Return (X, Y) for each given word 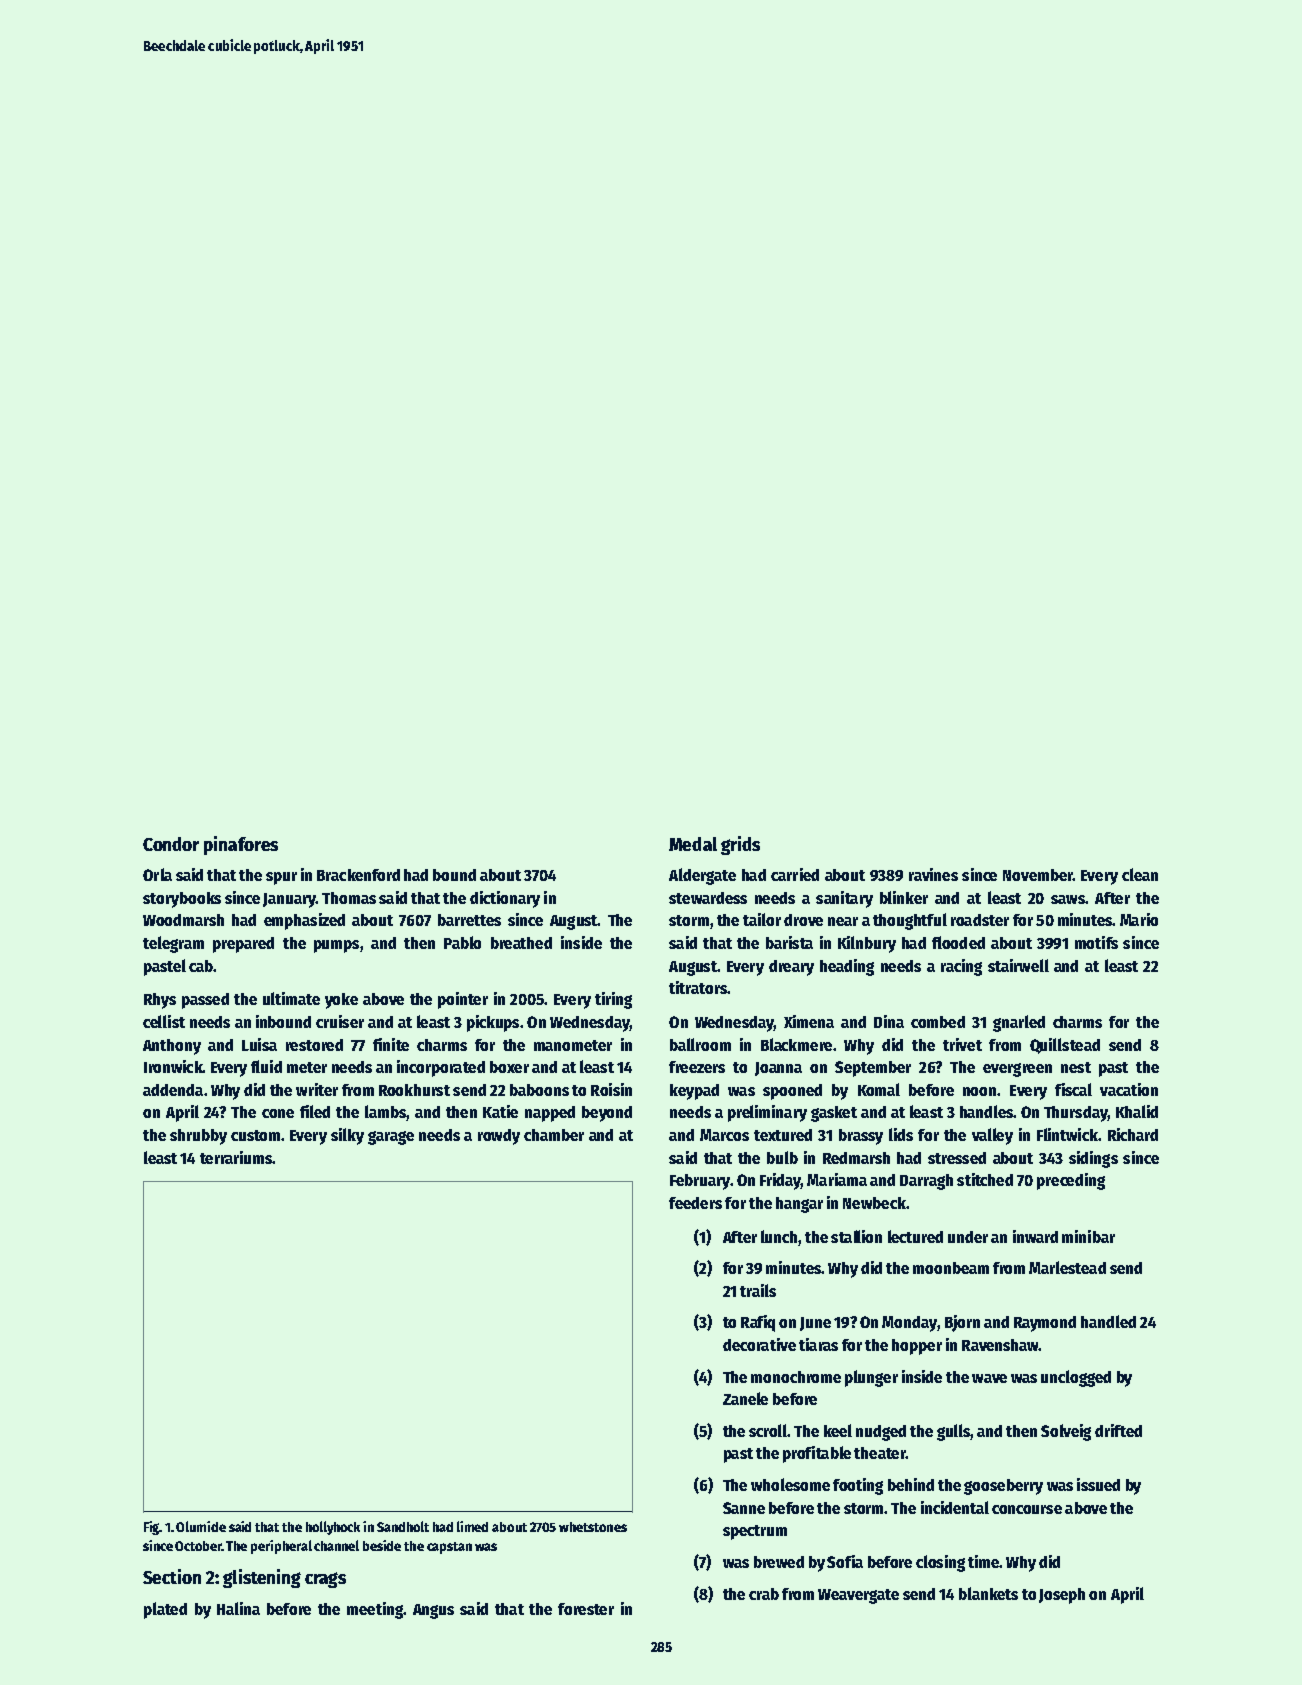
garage (391, 1138)
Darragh (926, 1182)
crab (764, 1594)
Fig (152, 1528)
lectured (915, 1236)
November (1038, 875)
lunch (779, 1236)
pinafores (241, 845)
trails (758, 1290)
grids (740, 845)
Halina (238, 1608)
